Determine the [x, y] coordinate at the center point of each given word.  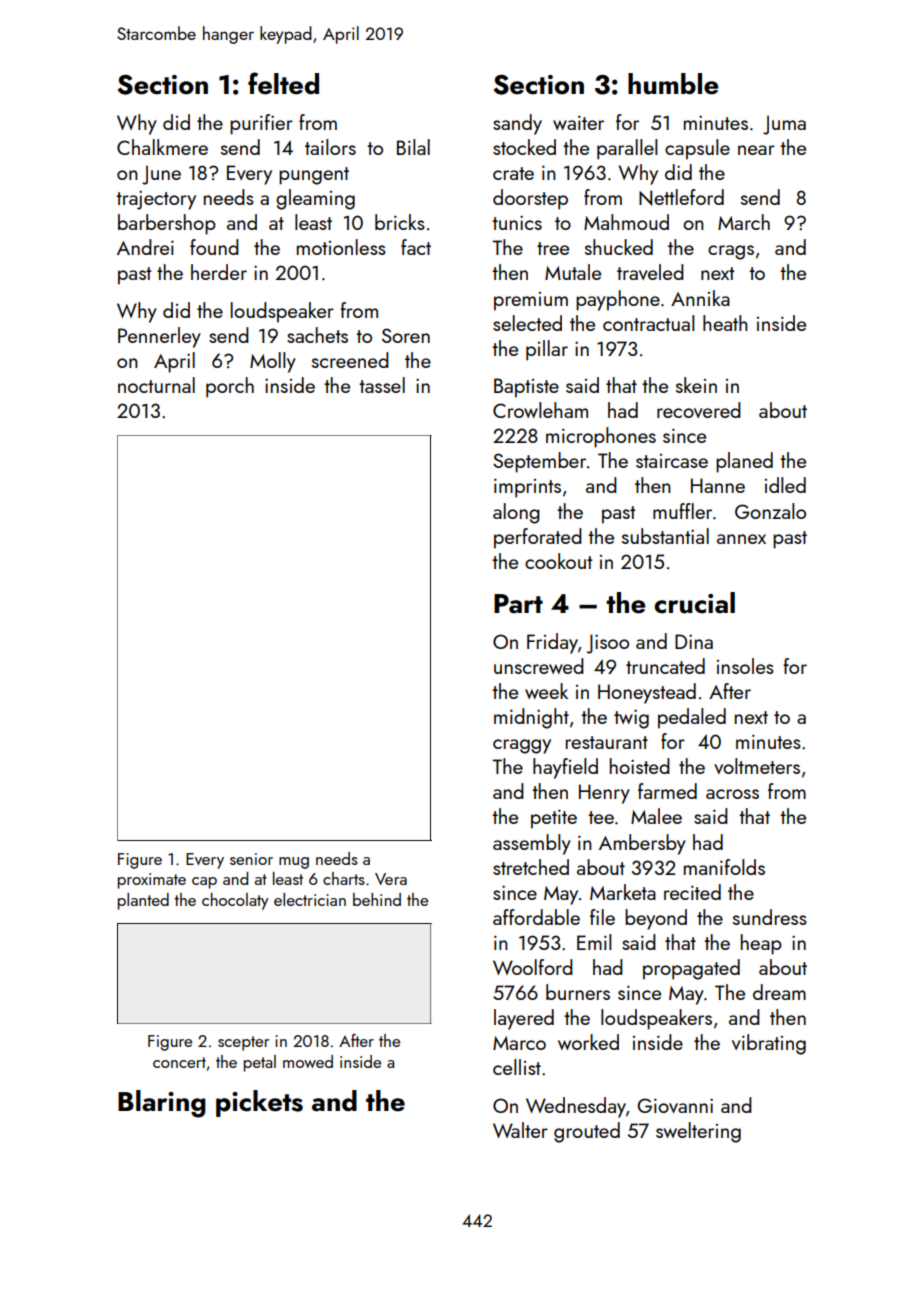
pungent [314, 176]
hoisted [640, 766]
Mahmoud [626, 222]
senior [251, 859]
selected [527, 323]
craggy [522, 746]
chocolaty [235, 901]
